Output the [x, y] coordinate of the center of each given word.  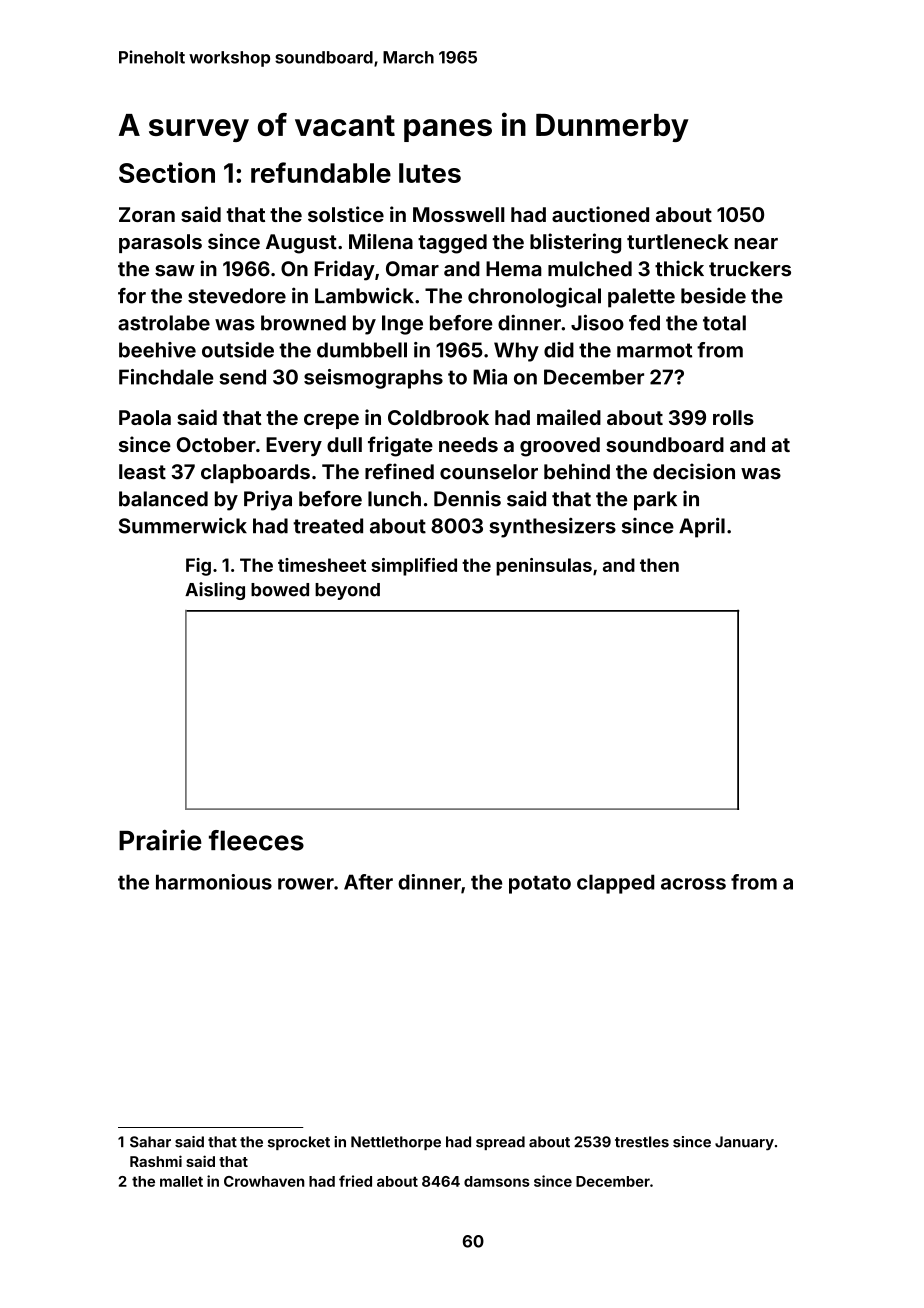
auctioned [600, 214]
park [655, 501]
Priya [268, 500]
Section [167, 172]
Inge [402, 325]
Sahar [150, 1142]
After [368, 882]
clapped [615, 884]
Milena [381, 241]
